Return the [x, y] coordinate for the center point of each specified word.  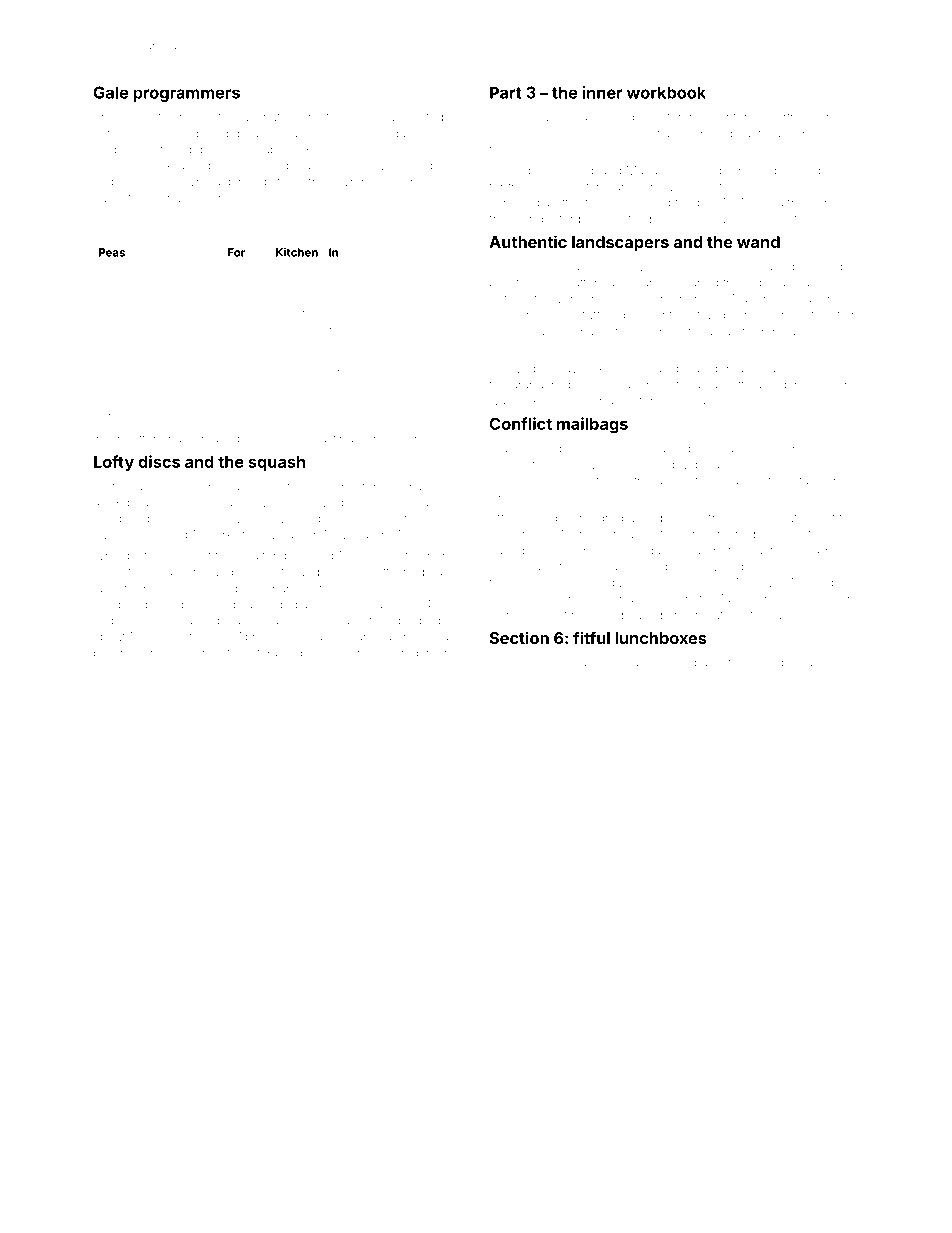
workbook [666, 92]
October [134, 572]
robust [107, 231]
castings [337, 440]
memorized [521, 315]
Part [506, 92]
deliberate [776, 518]
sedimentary [405, 504]
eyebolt [140, 118]
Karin [111, 412]
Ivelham [829, 187]
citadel [808, 481]
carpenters [123, 622]
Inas [237, 332]
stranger [714, 317]
